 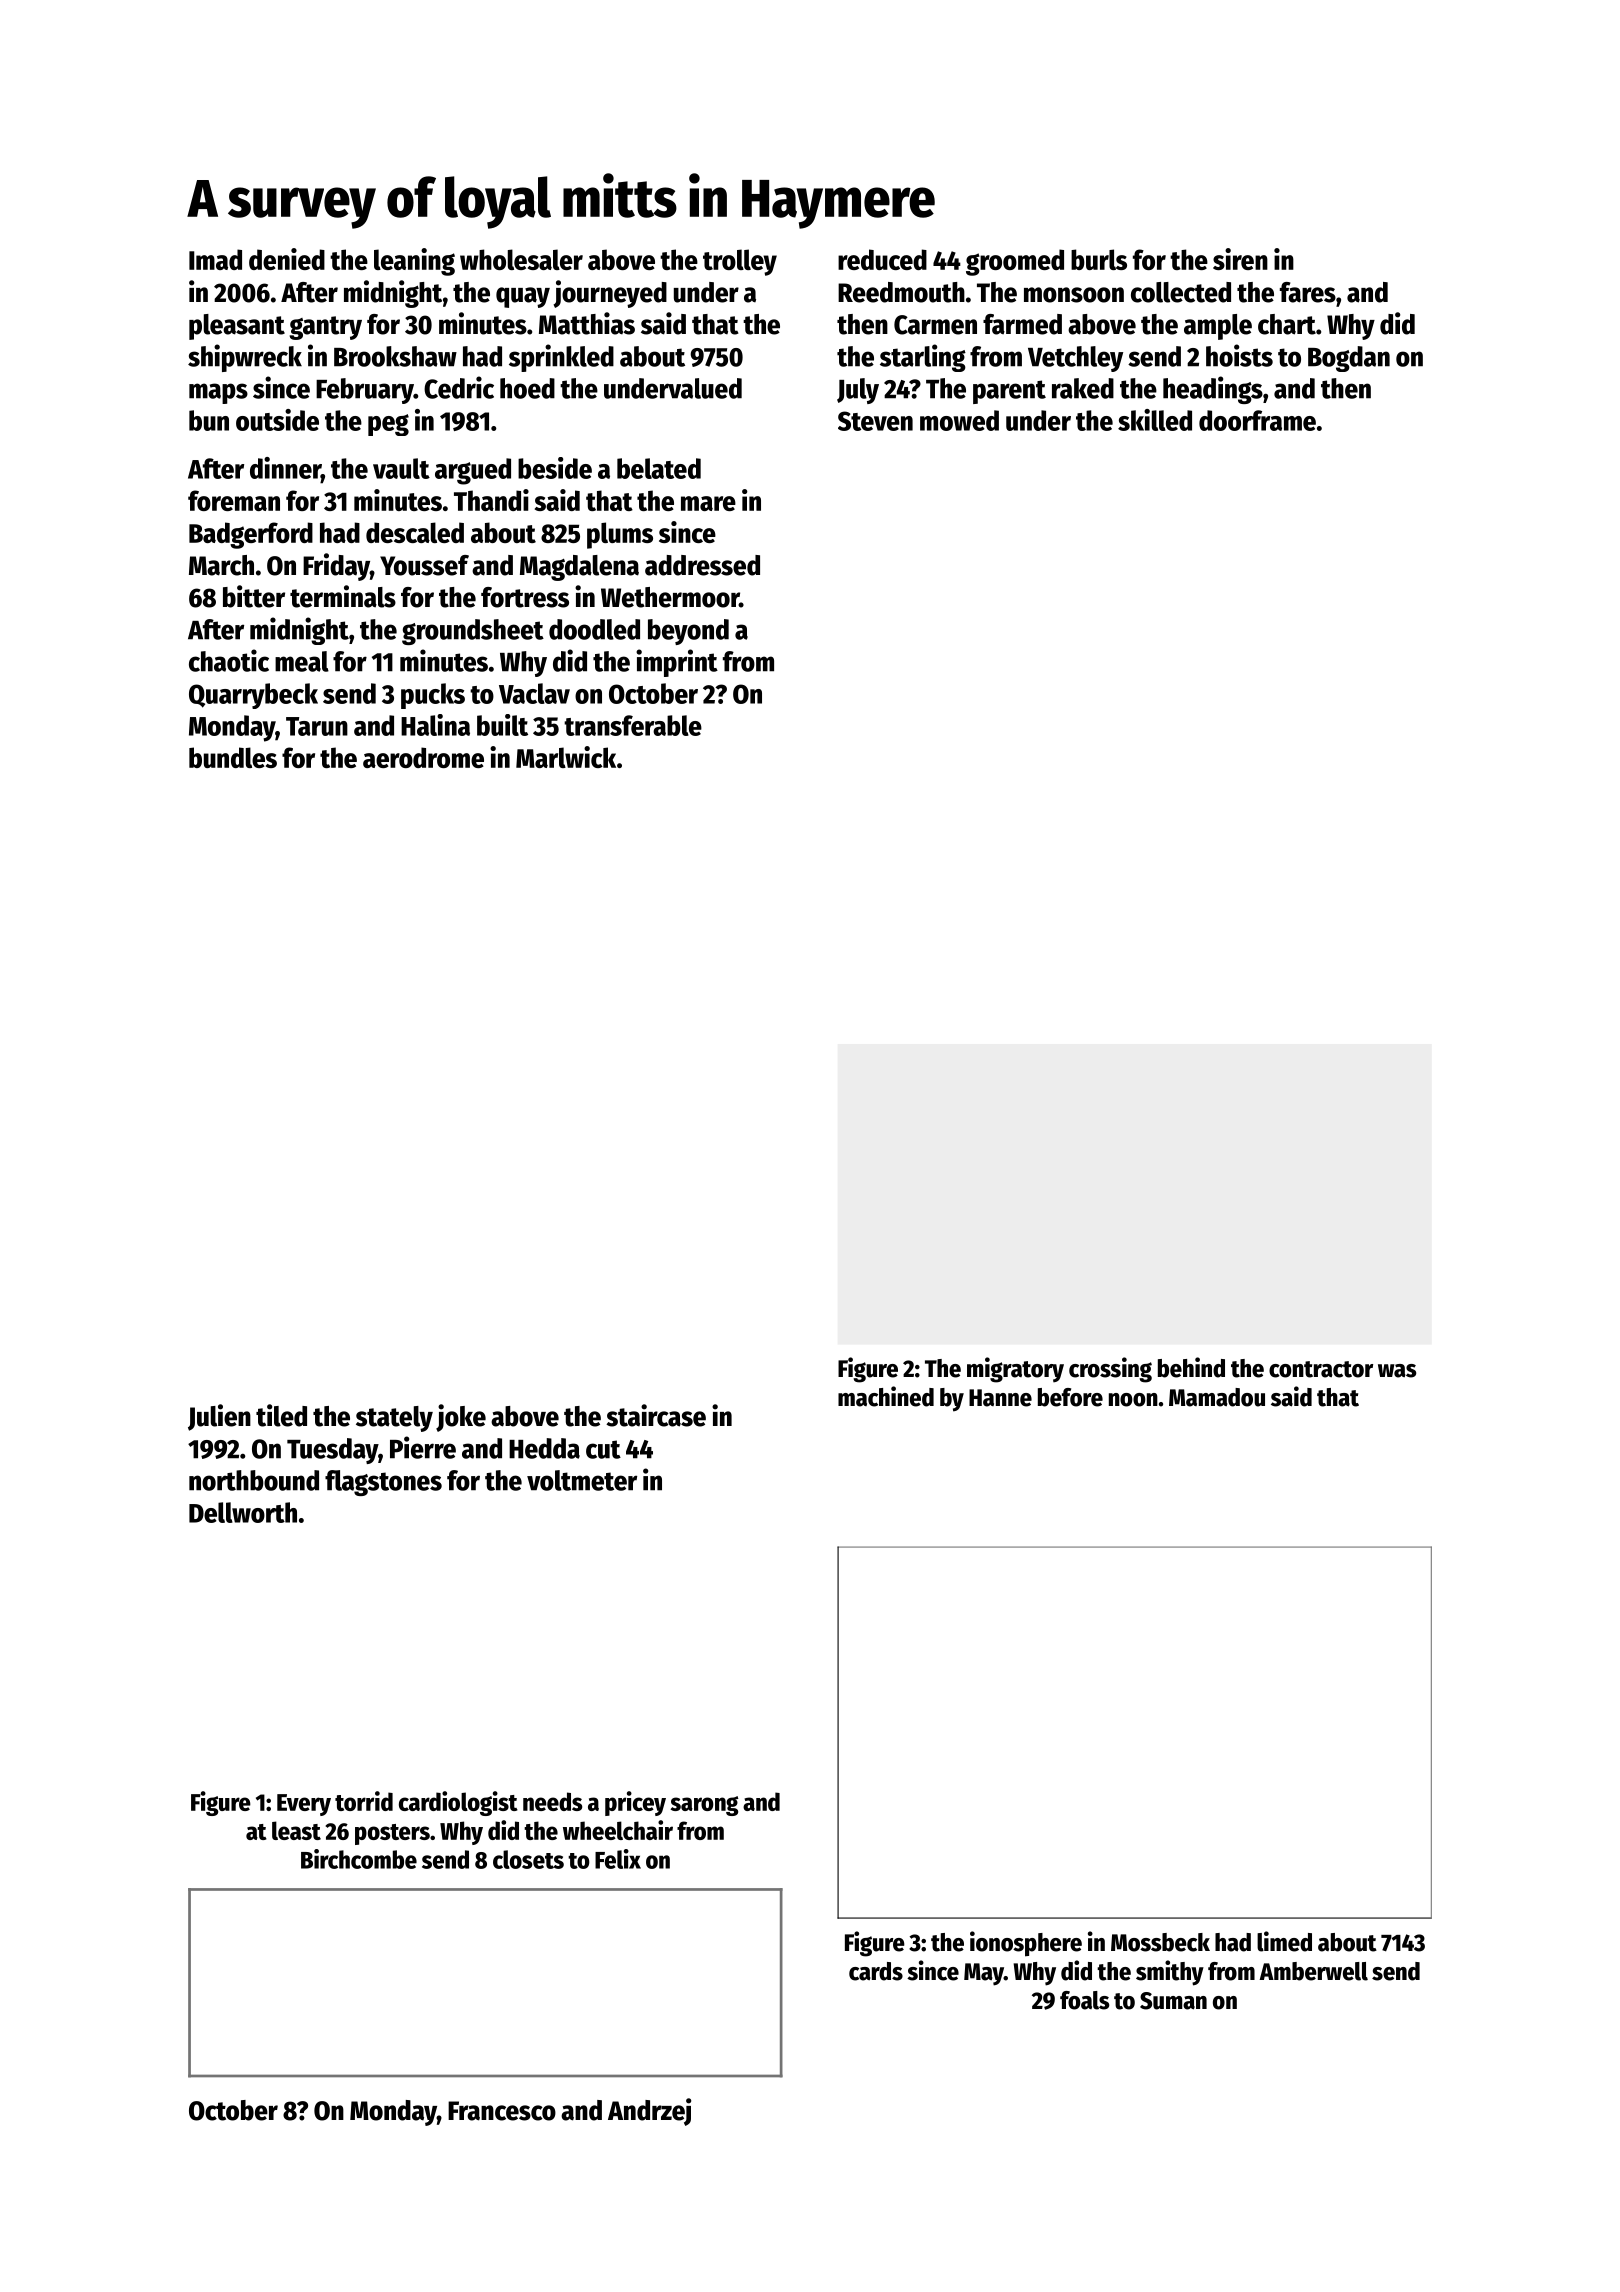 What do you see at coordinates (677, 663) in the screenshot?
I see `imprint` at bounding box center [677, 663].
